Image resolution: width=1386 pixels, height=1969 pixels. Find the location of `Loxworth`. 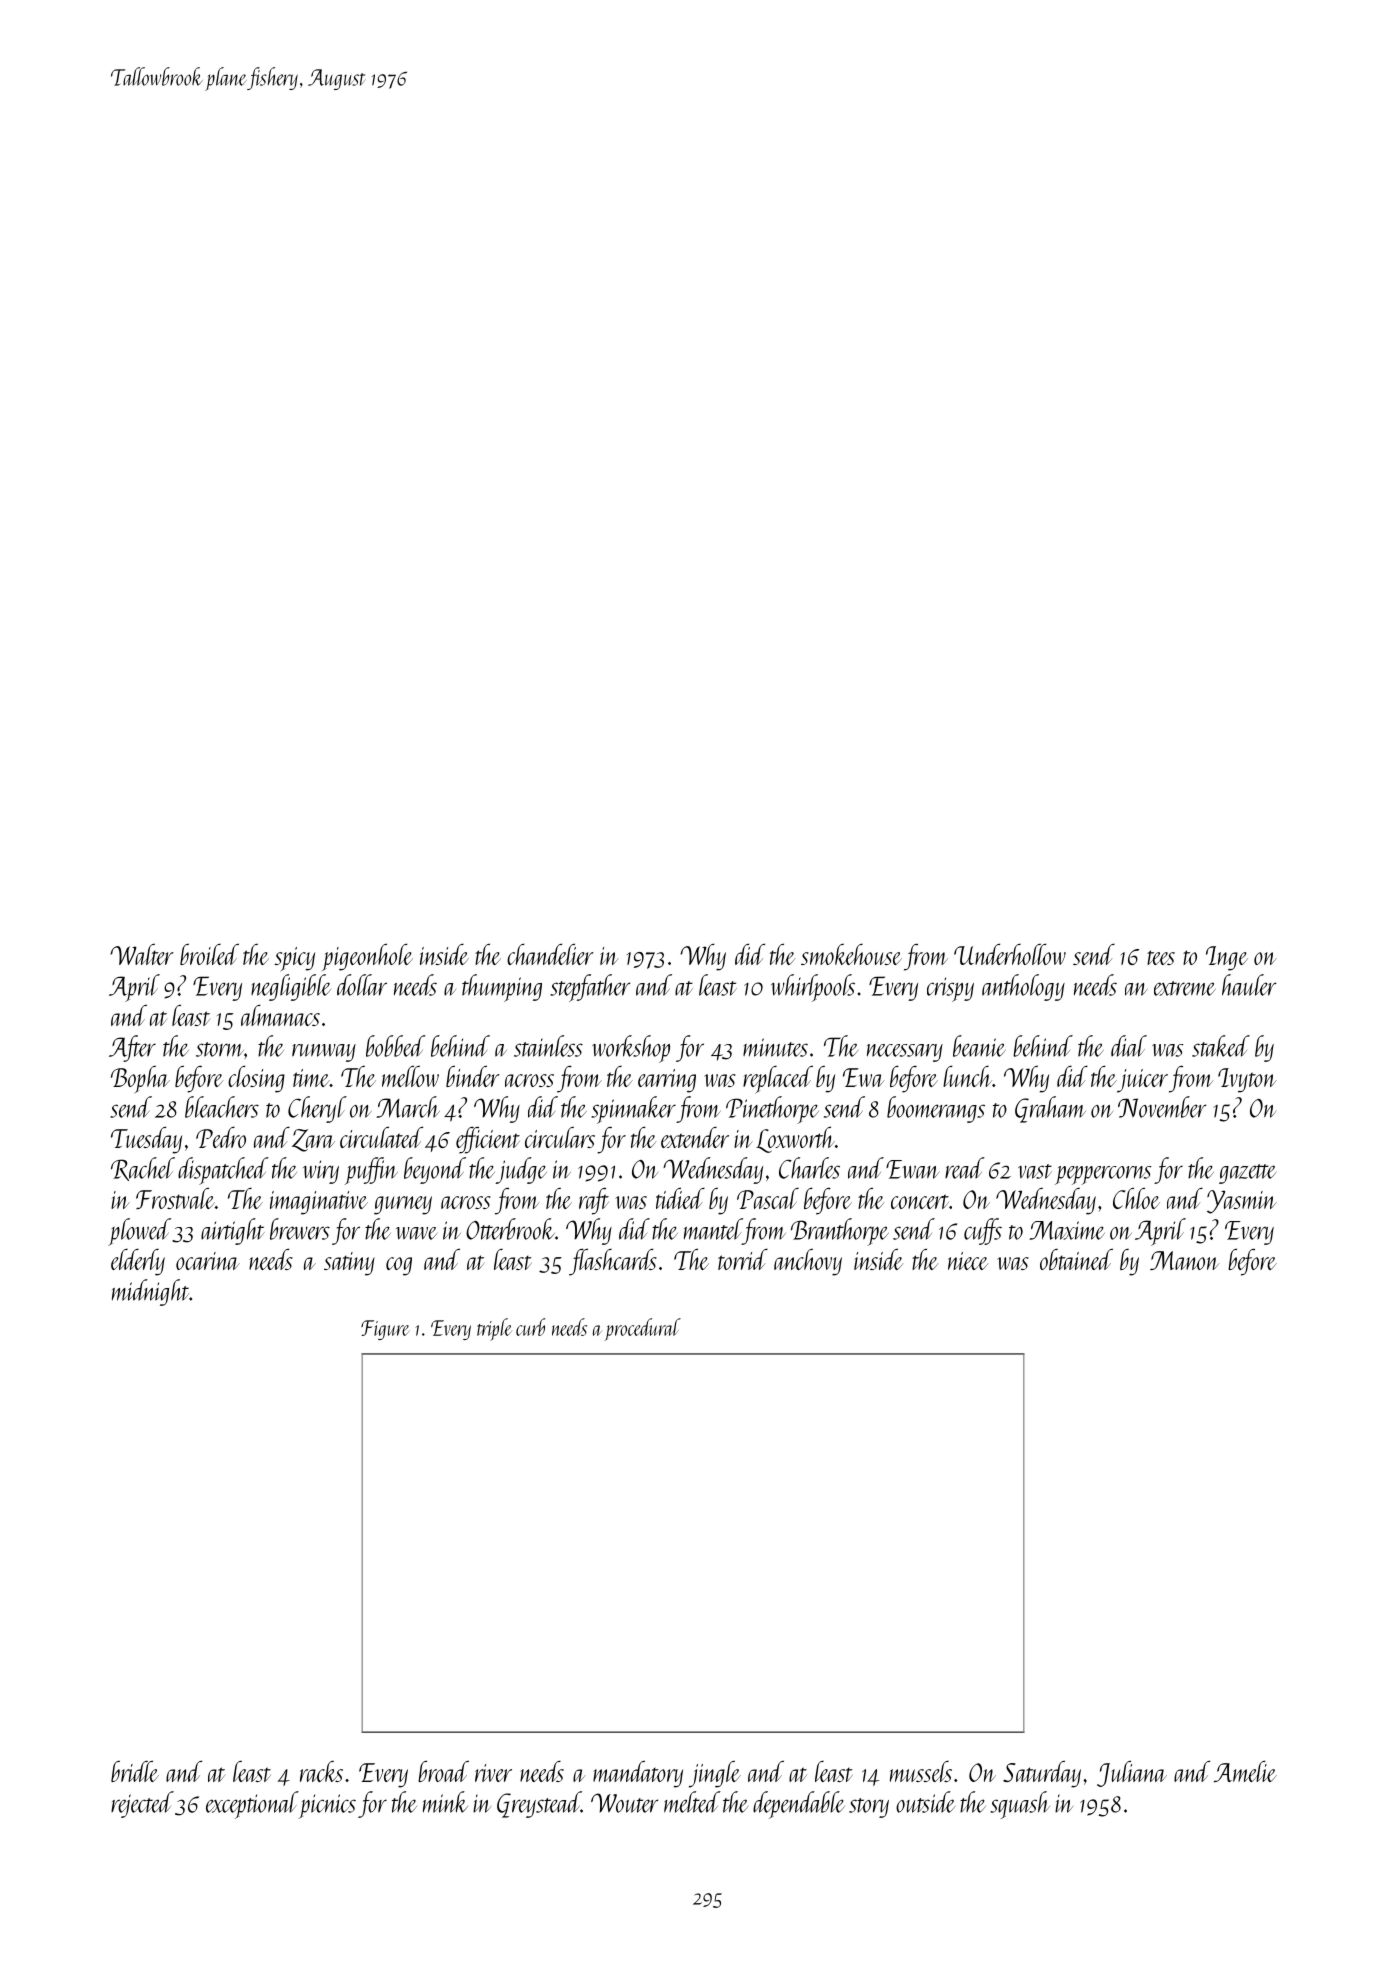

Loxworth is located at coordinates (795, 1140).
